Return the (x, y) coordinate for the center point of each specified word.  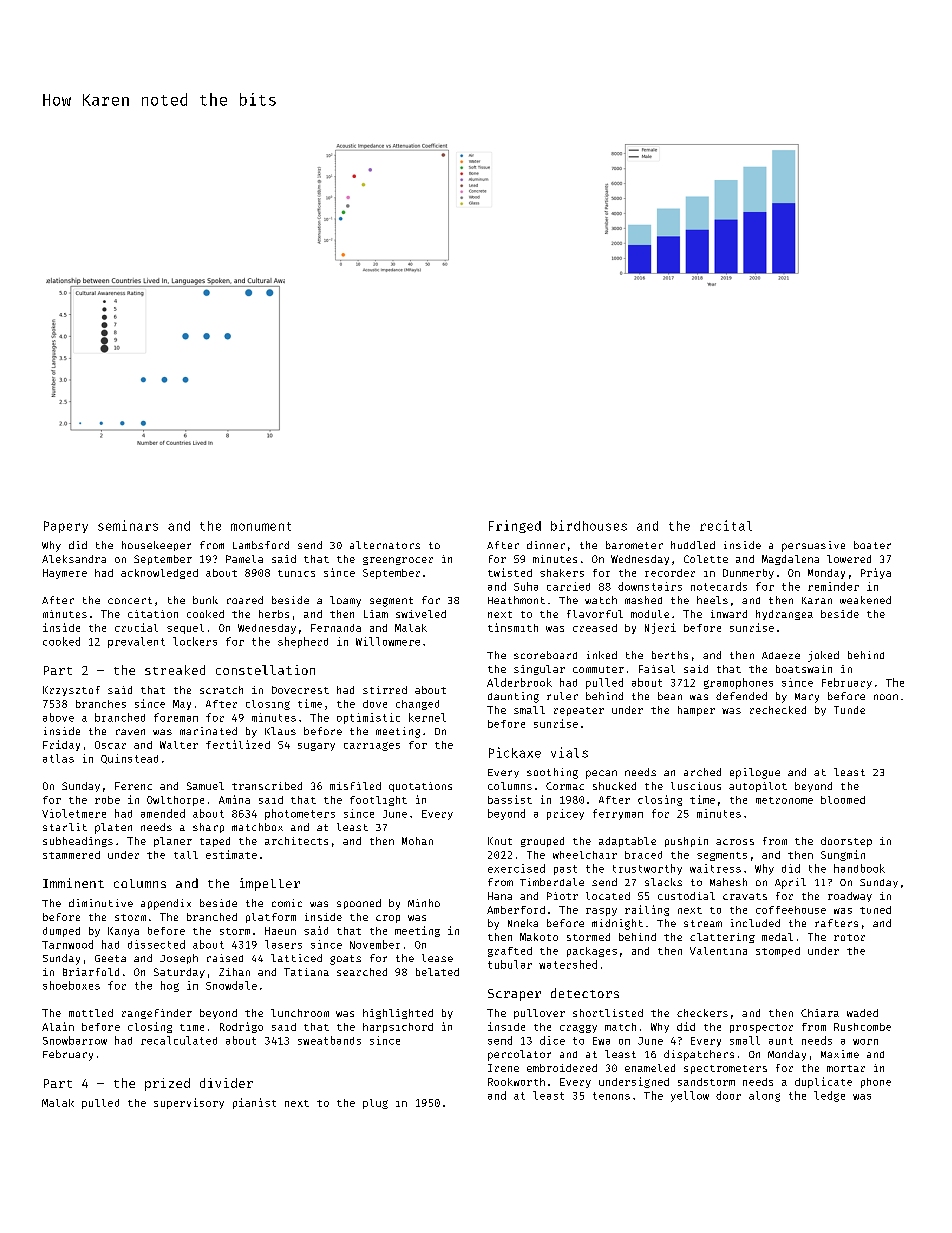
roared (245, 600)
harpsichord (398, 1028)
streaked (175, 670)
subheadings (78, 842)
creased (595, 628)
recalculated (179, 1040)
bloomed (843, 800)
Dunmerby (748, 574)
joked (823, 656)
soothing (552, 773)
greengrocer (398, 561)
